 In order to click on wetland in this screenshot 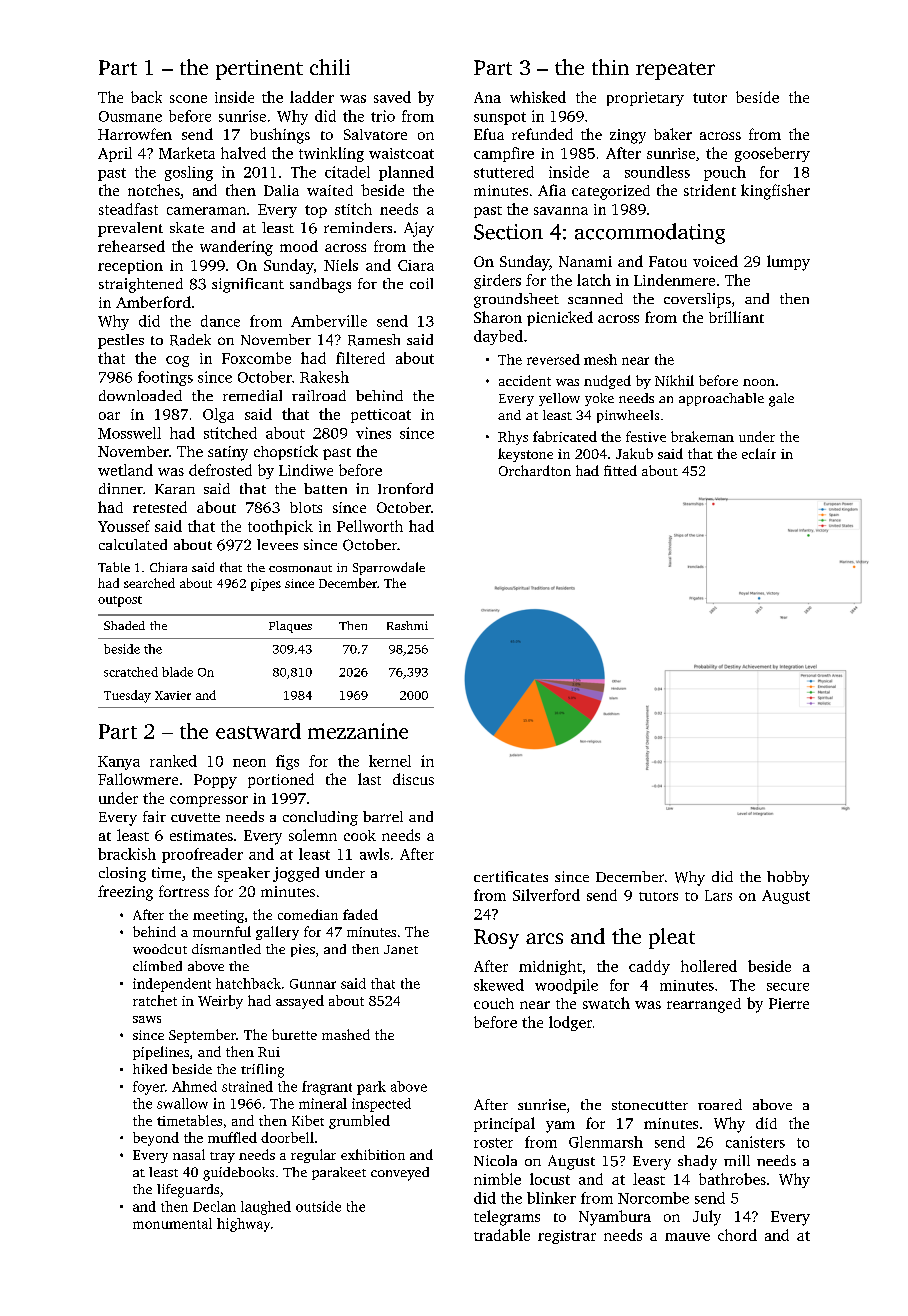, I will do `click(125, 470)`.
